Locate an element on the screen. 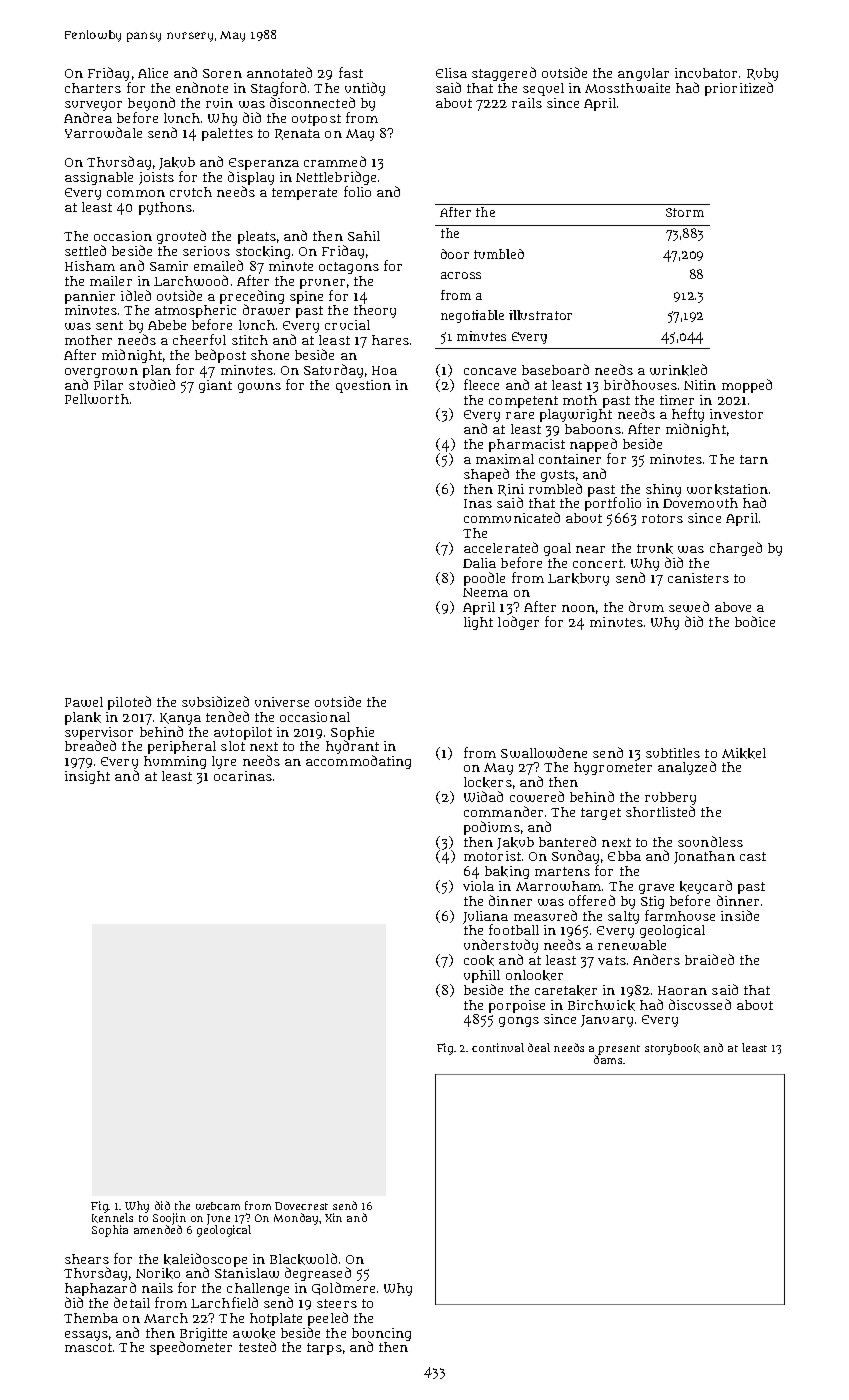  mopped is located at coordinates (747, 386).
